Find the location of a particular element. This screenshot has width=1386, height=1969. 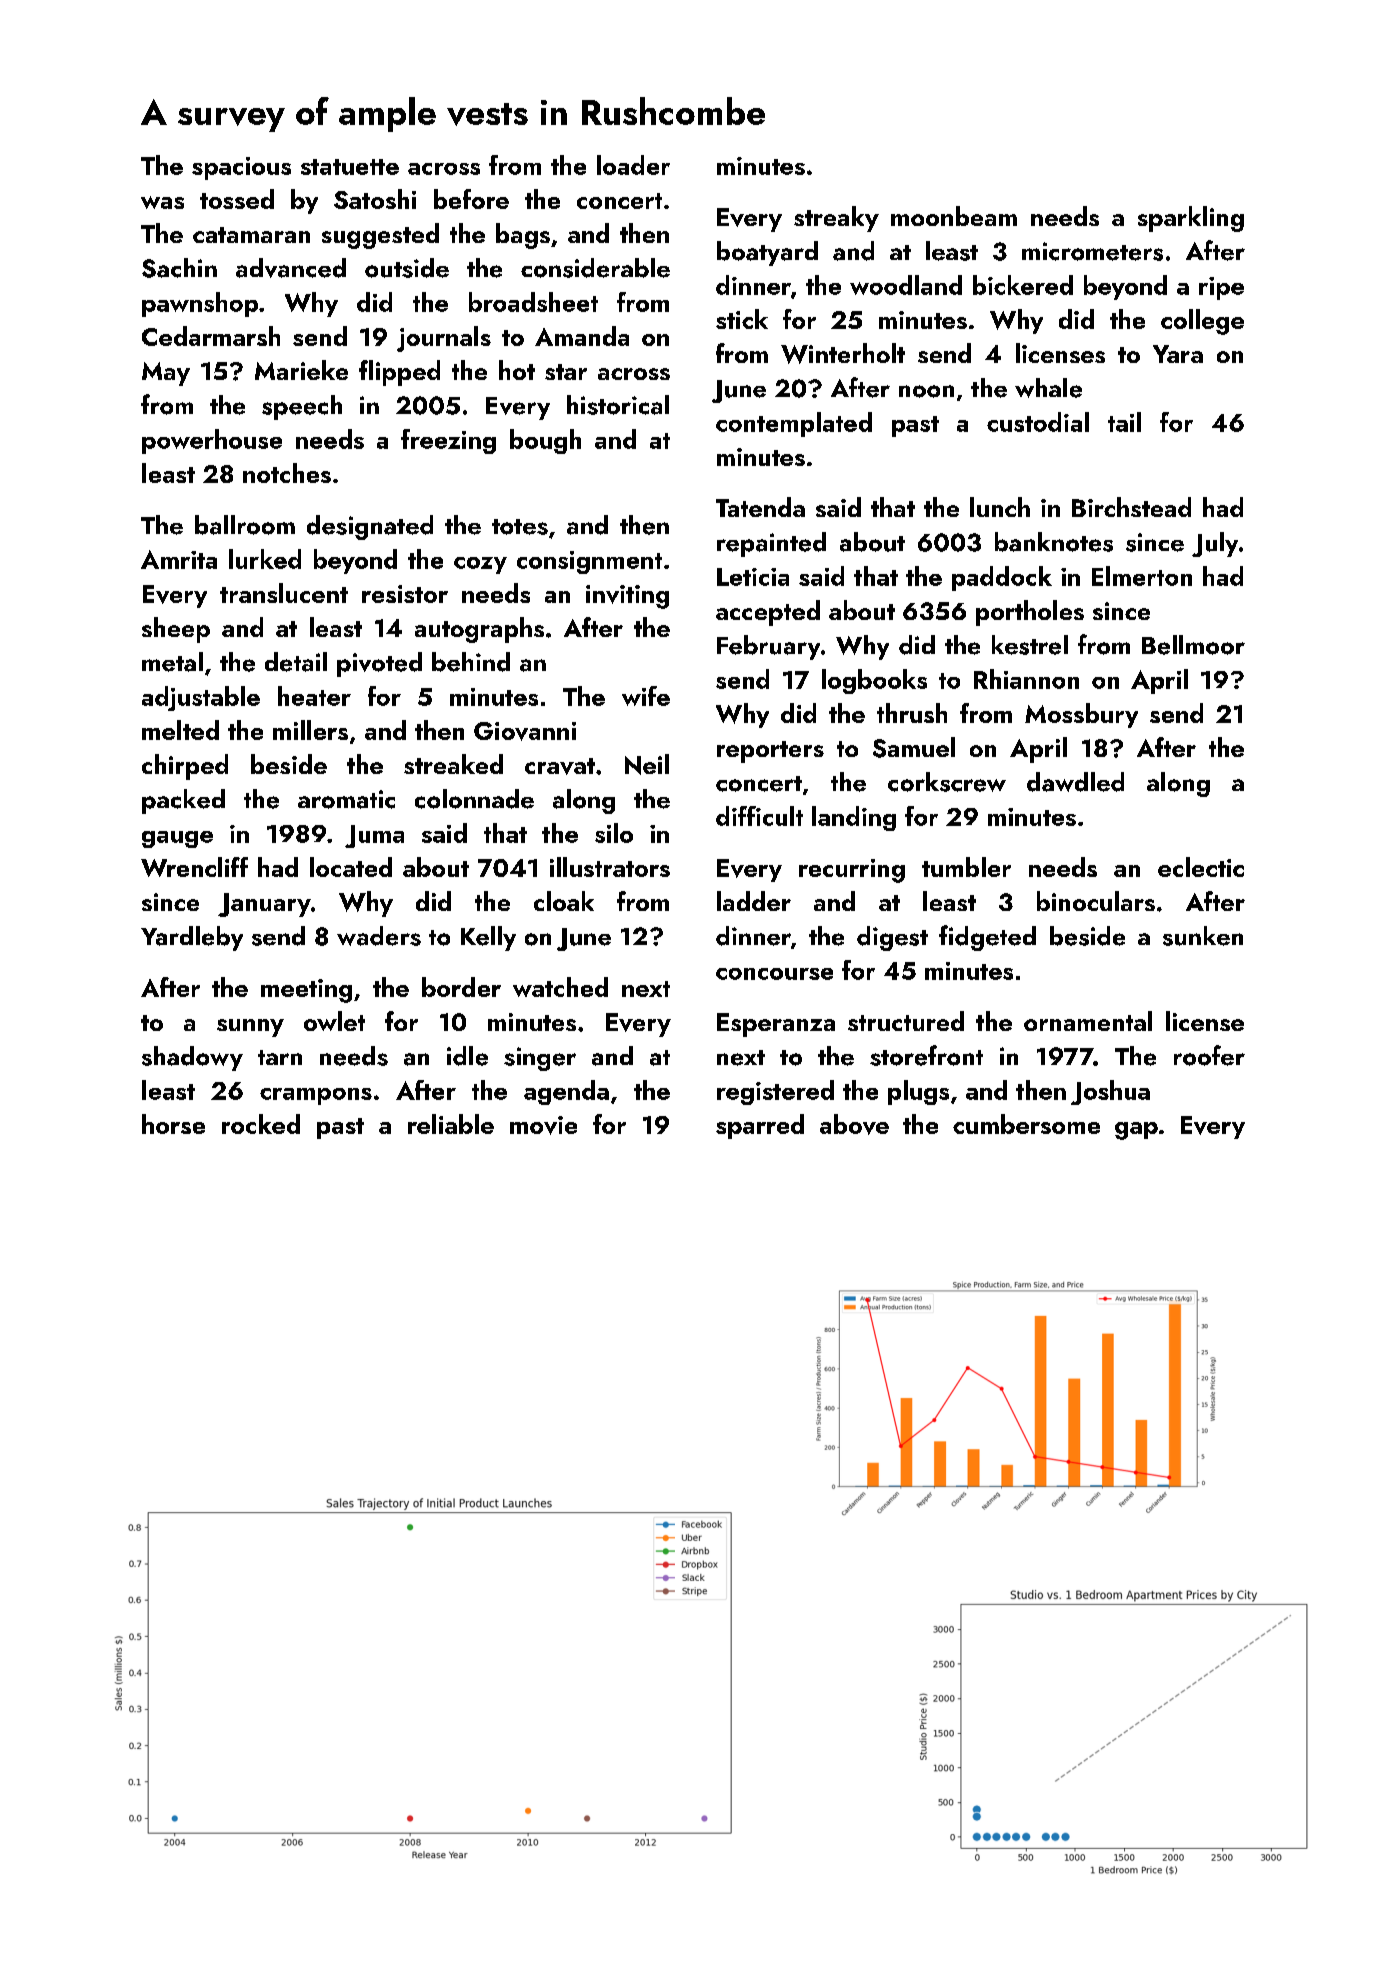

statuette is located at coordinates (350, 167).
